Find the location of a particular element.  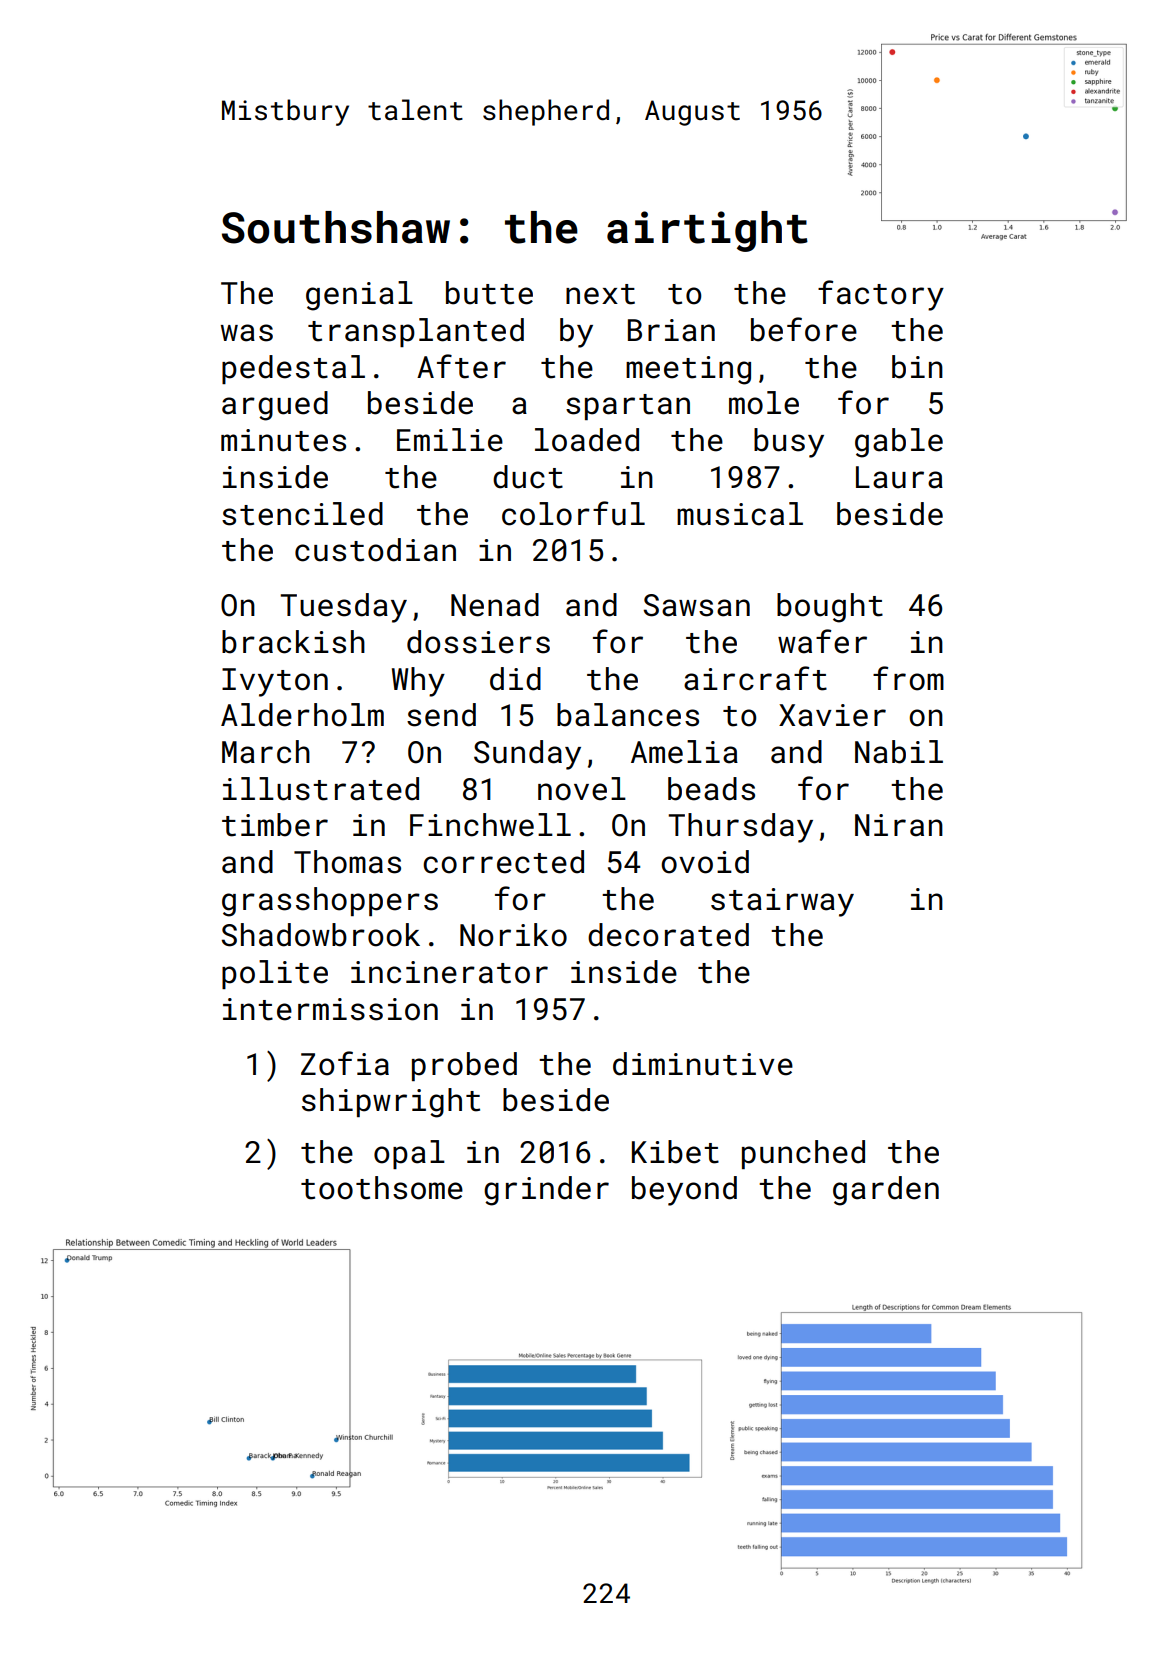

aircraft is located at coordinates (755, 678).
